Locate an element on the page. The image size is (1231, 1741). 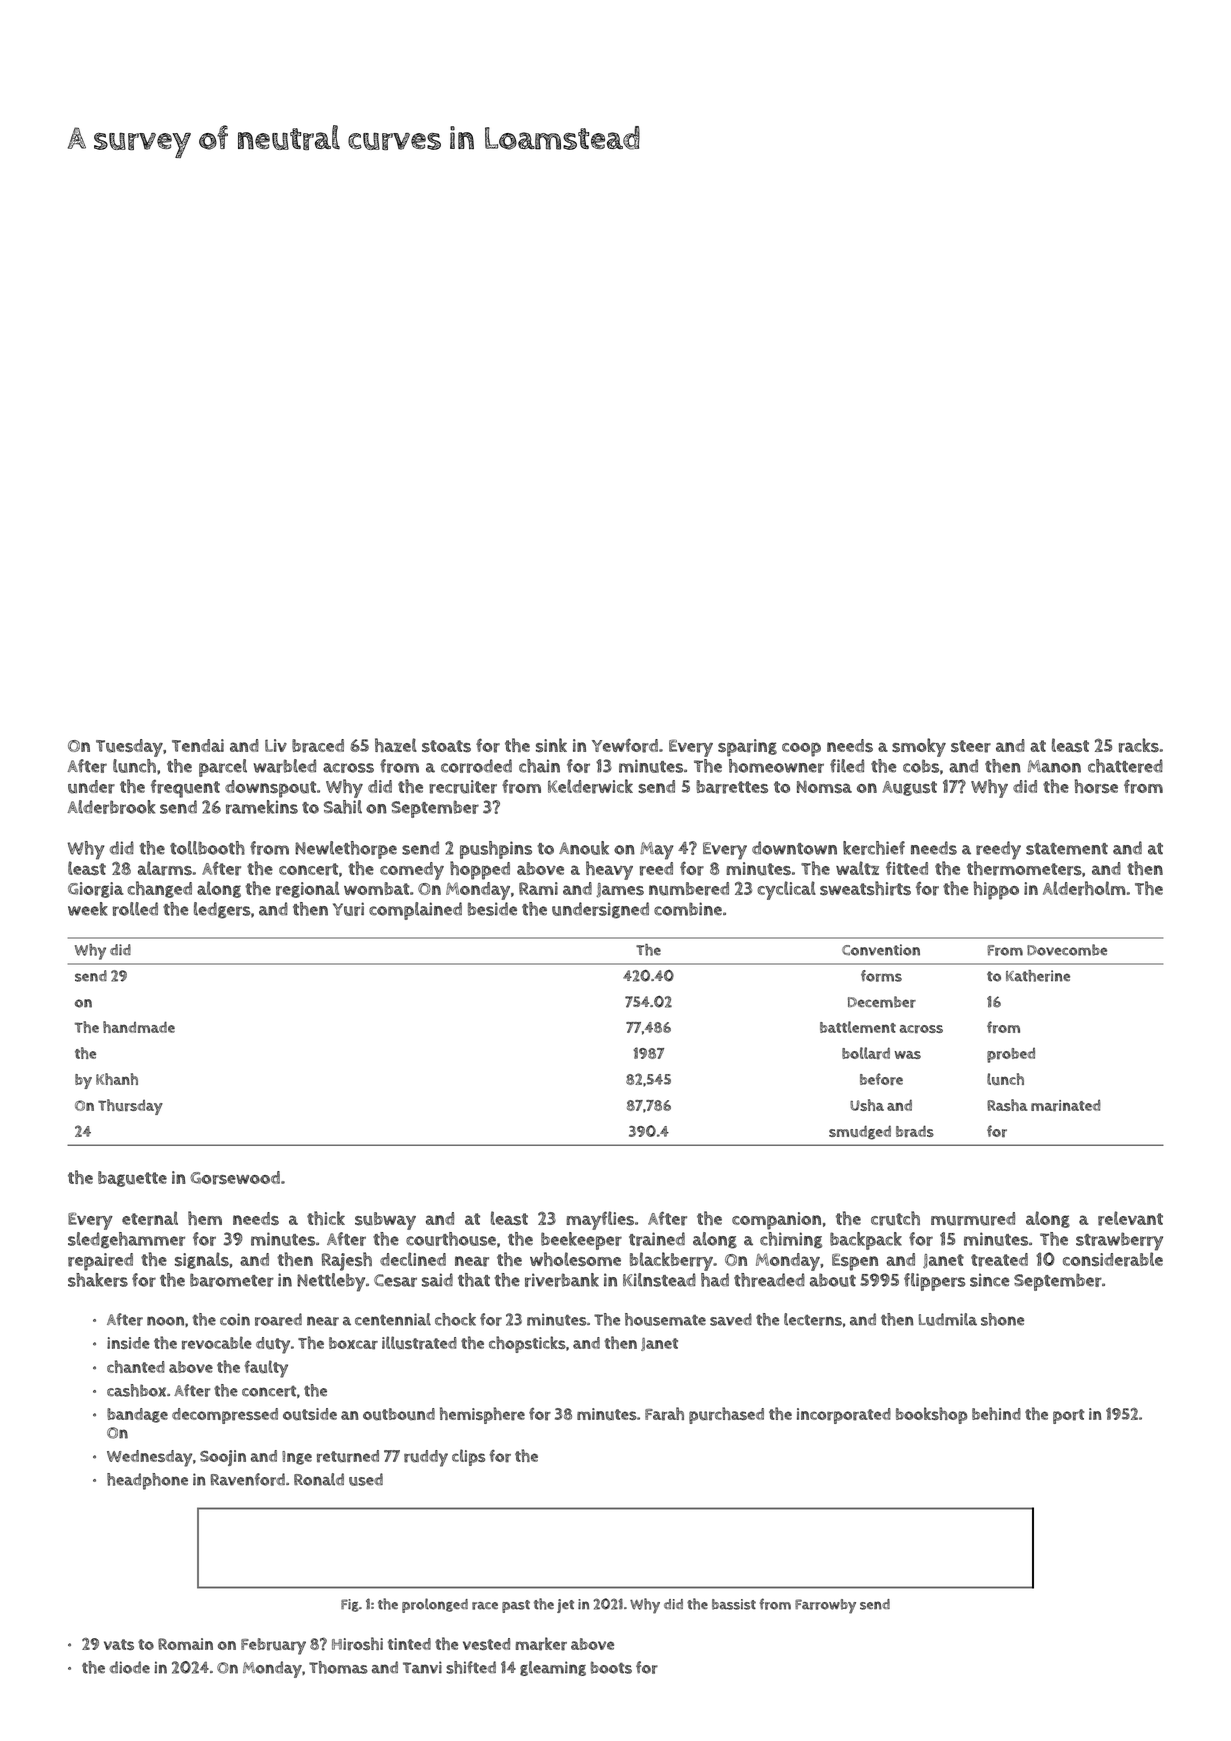
Ravenford is located at coordinates (247, 1479).
